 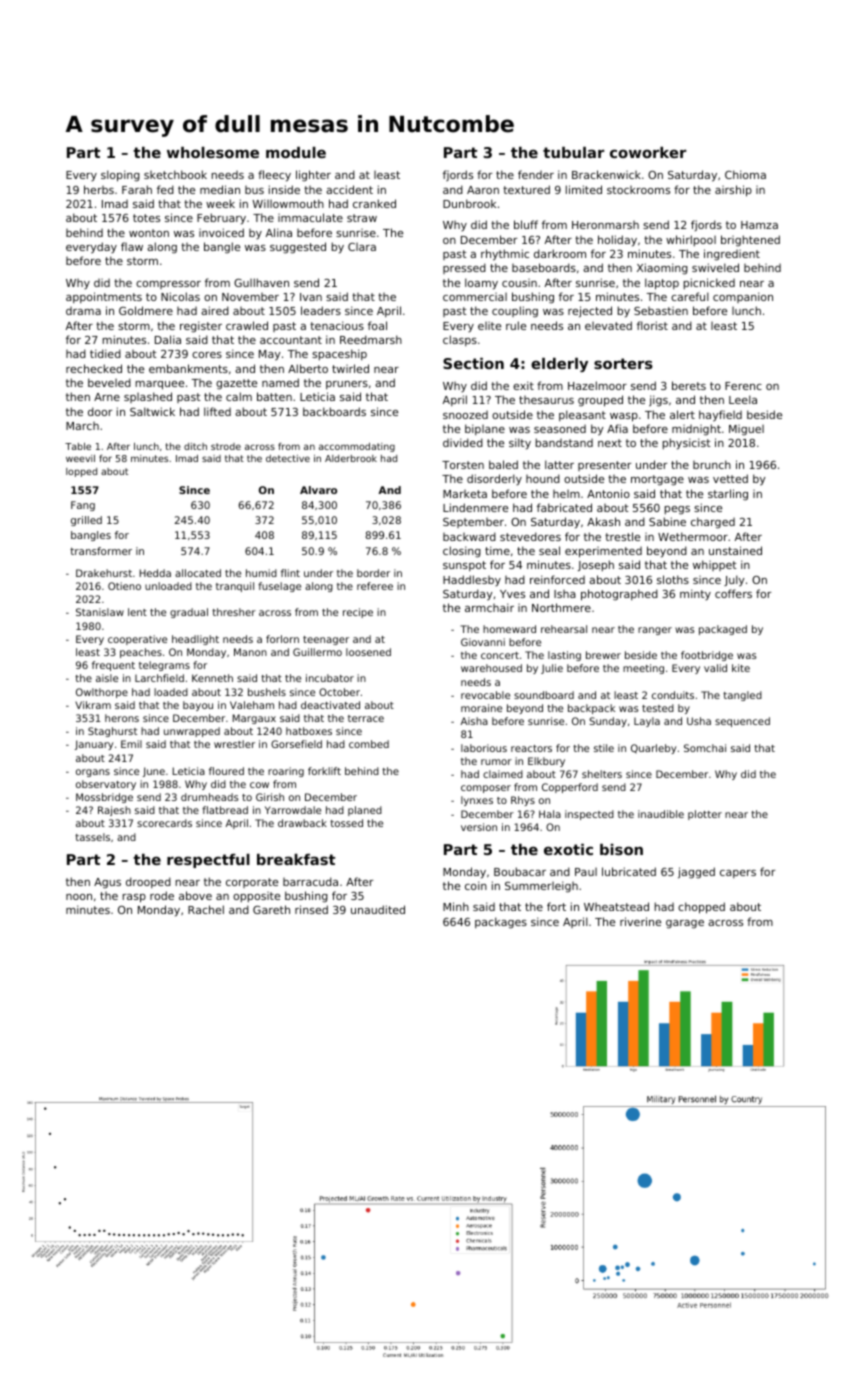 I want to click on clasps, so click(x=460, y=340).
